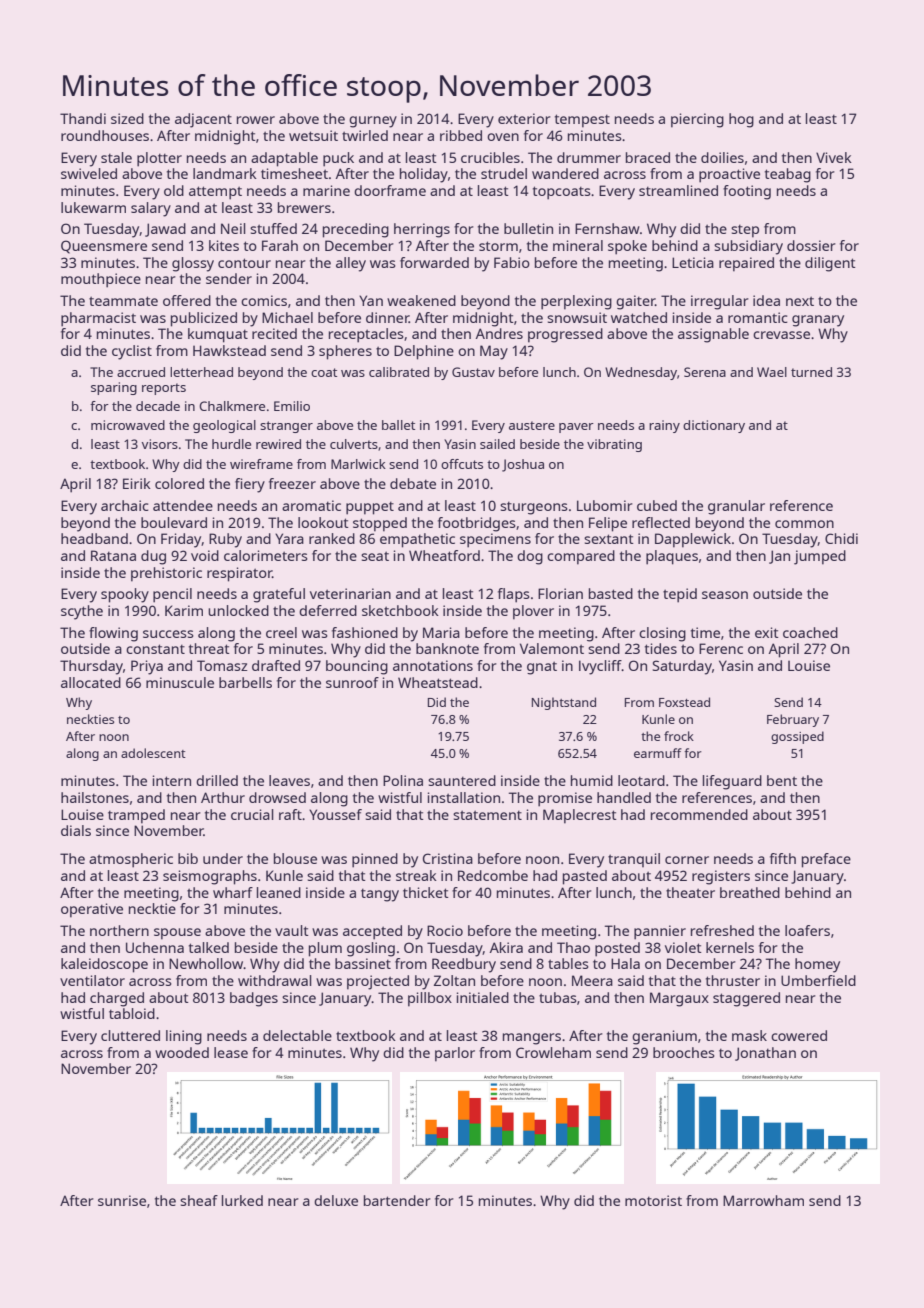 The image size is (924, 1308). I want to click on sunrise, so click(122, 1200).
